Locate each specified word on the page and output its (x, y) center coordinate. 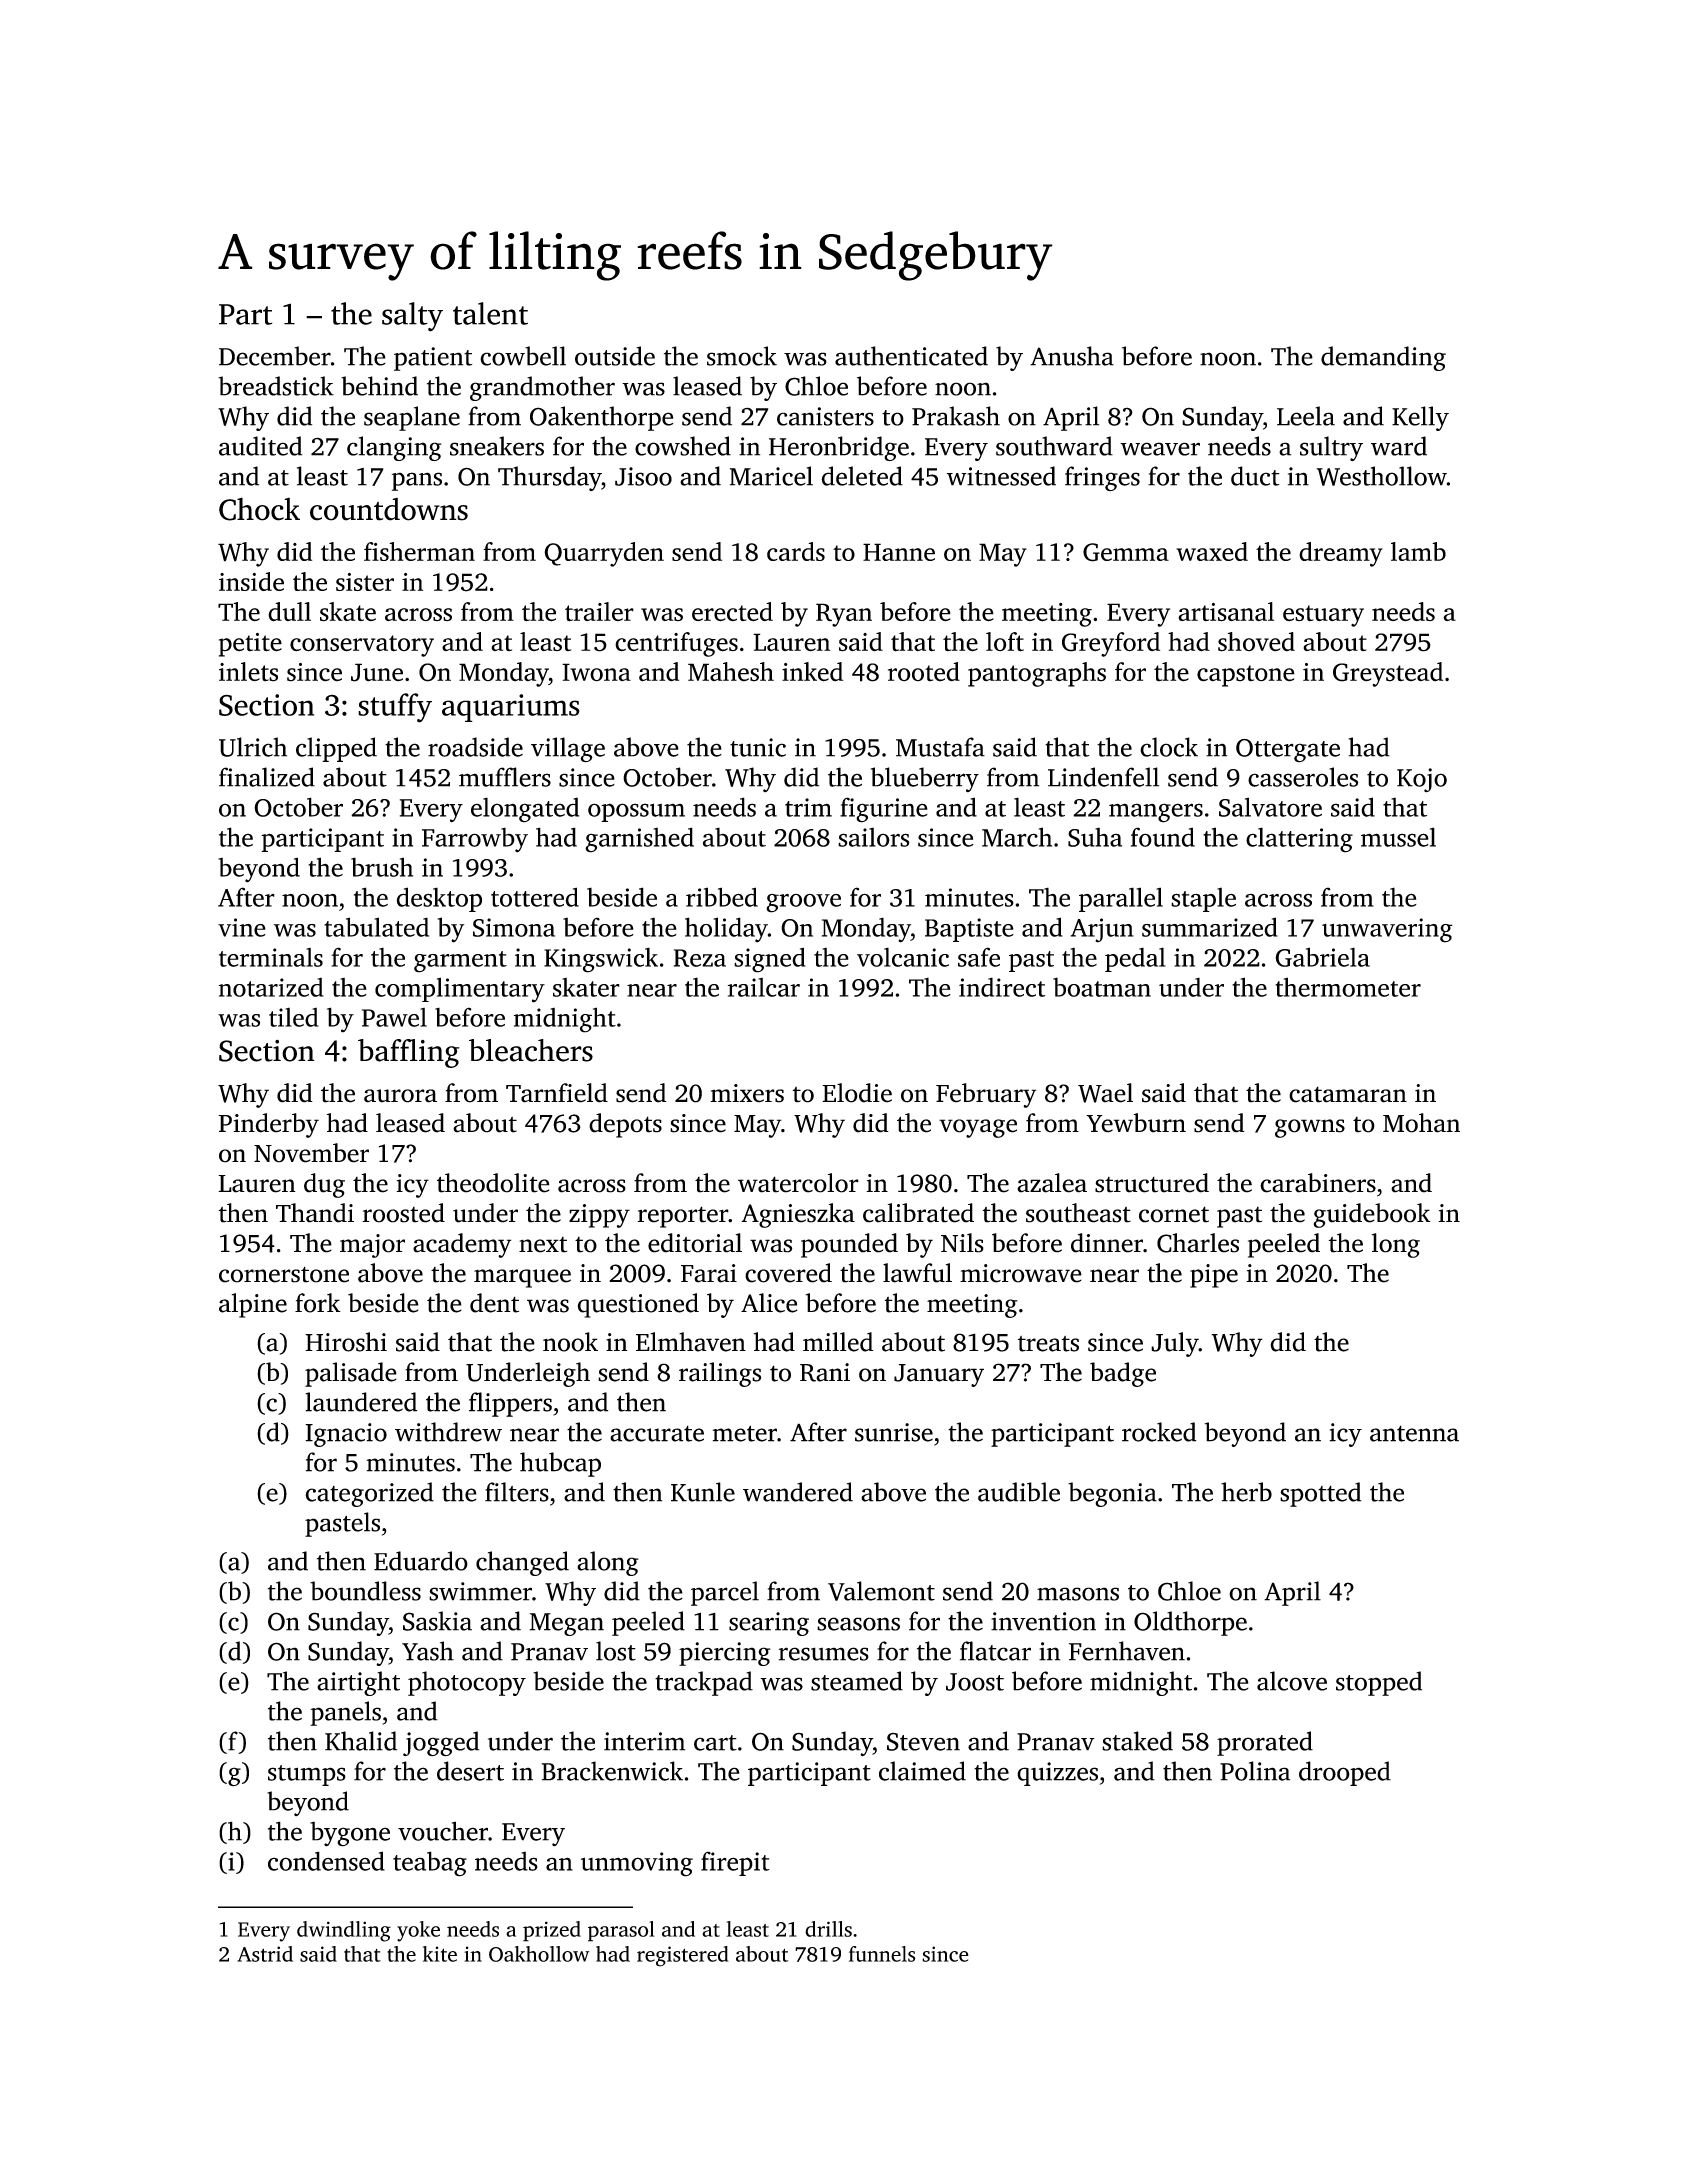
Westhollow (1382, 476)
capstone (1246, 676)
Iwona (596, 672)
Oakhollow (539, 1954)
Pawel (394, 1017)
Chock (259, 509)
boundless (365, 1591)
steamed (857, 1681)
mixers (747, 1093)
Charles (1198, 1243)
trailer (599, 612)
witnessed (1001, 476)
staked (1137, 1741)
